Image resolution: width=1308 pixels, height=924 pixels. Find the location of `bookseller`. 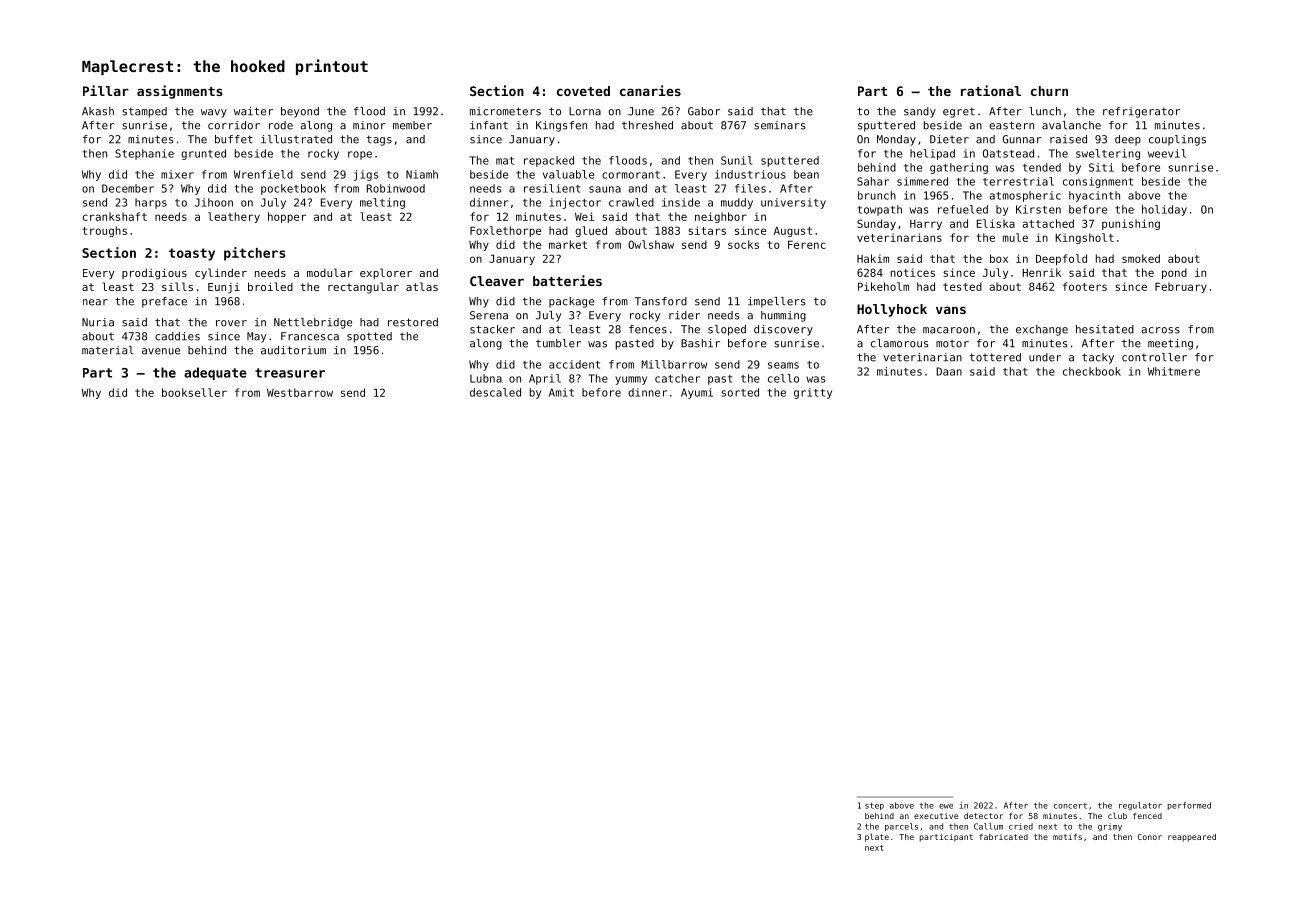

bookseller is located at coordinates (194, 392).
